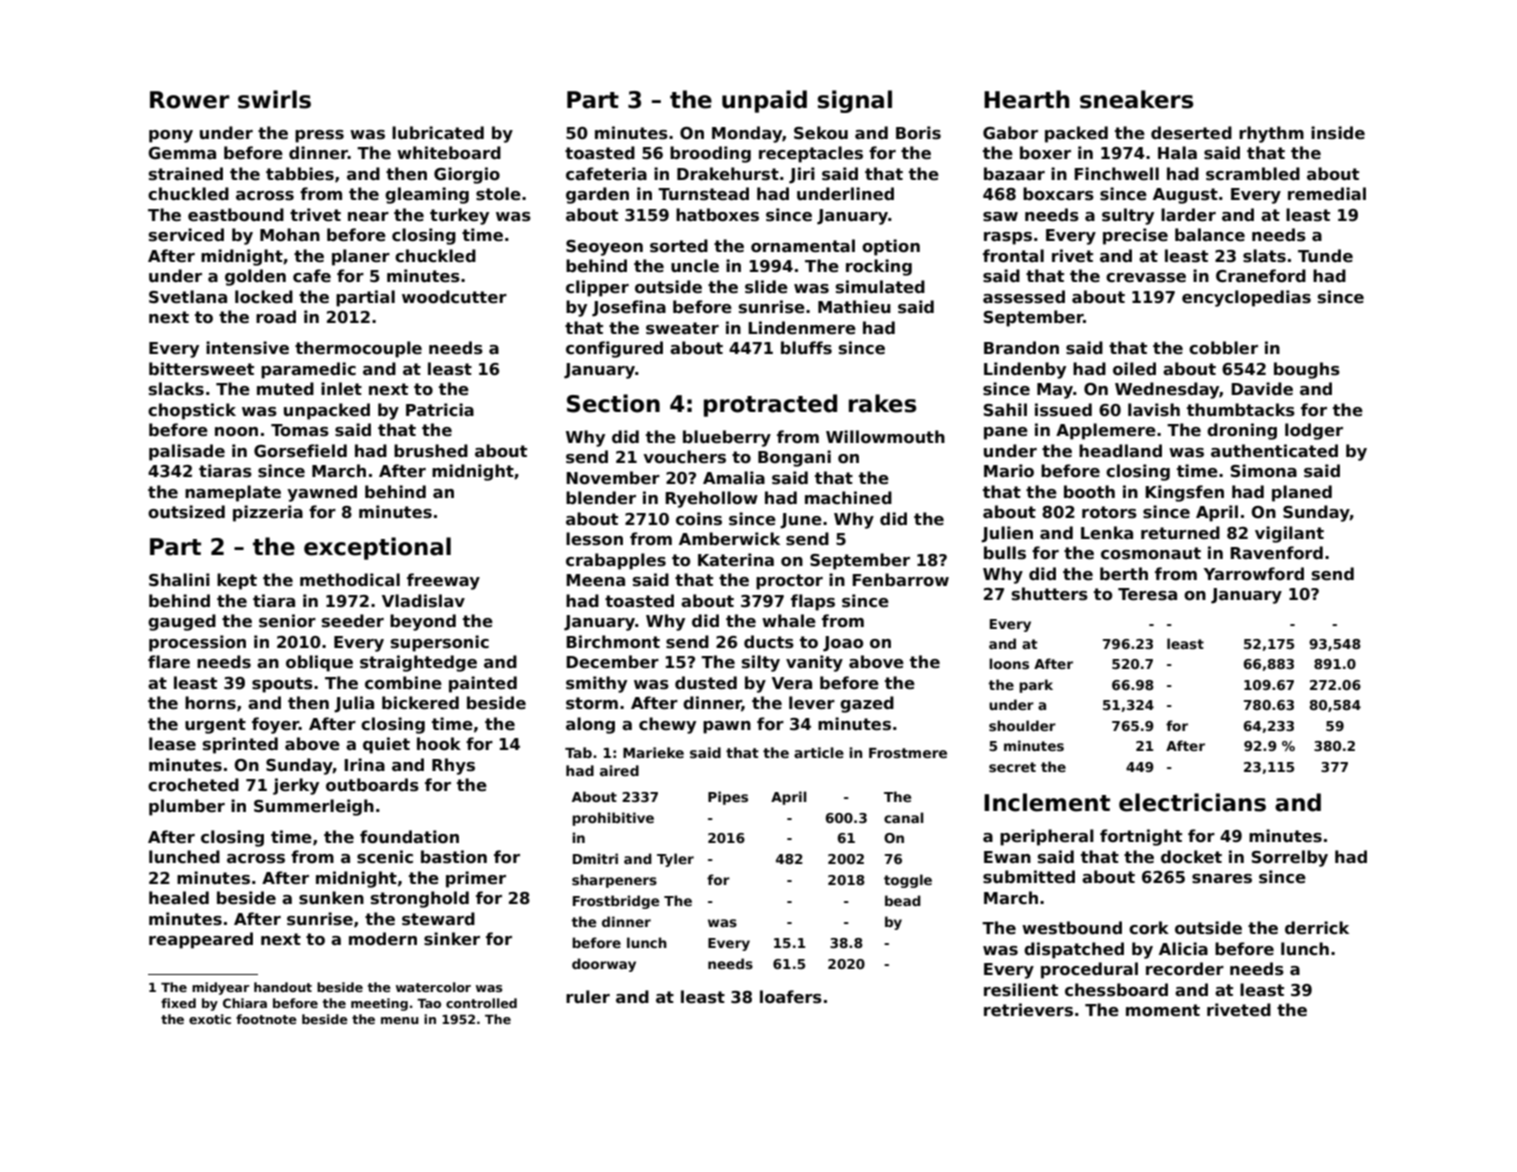 The width and height of the screenshot is (1517, 1172). I want to click on sneakers, so click(1136, 99).
